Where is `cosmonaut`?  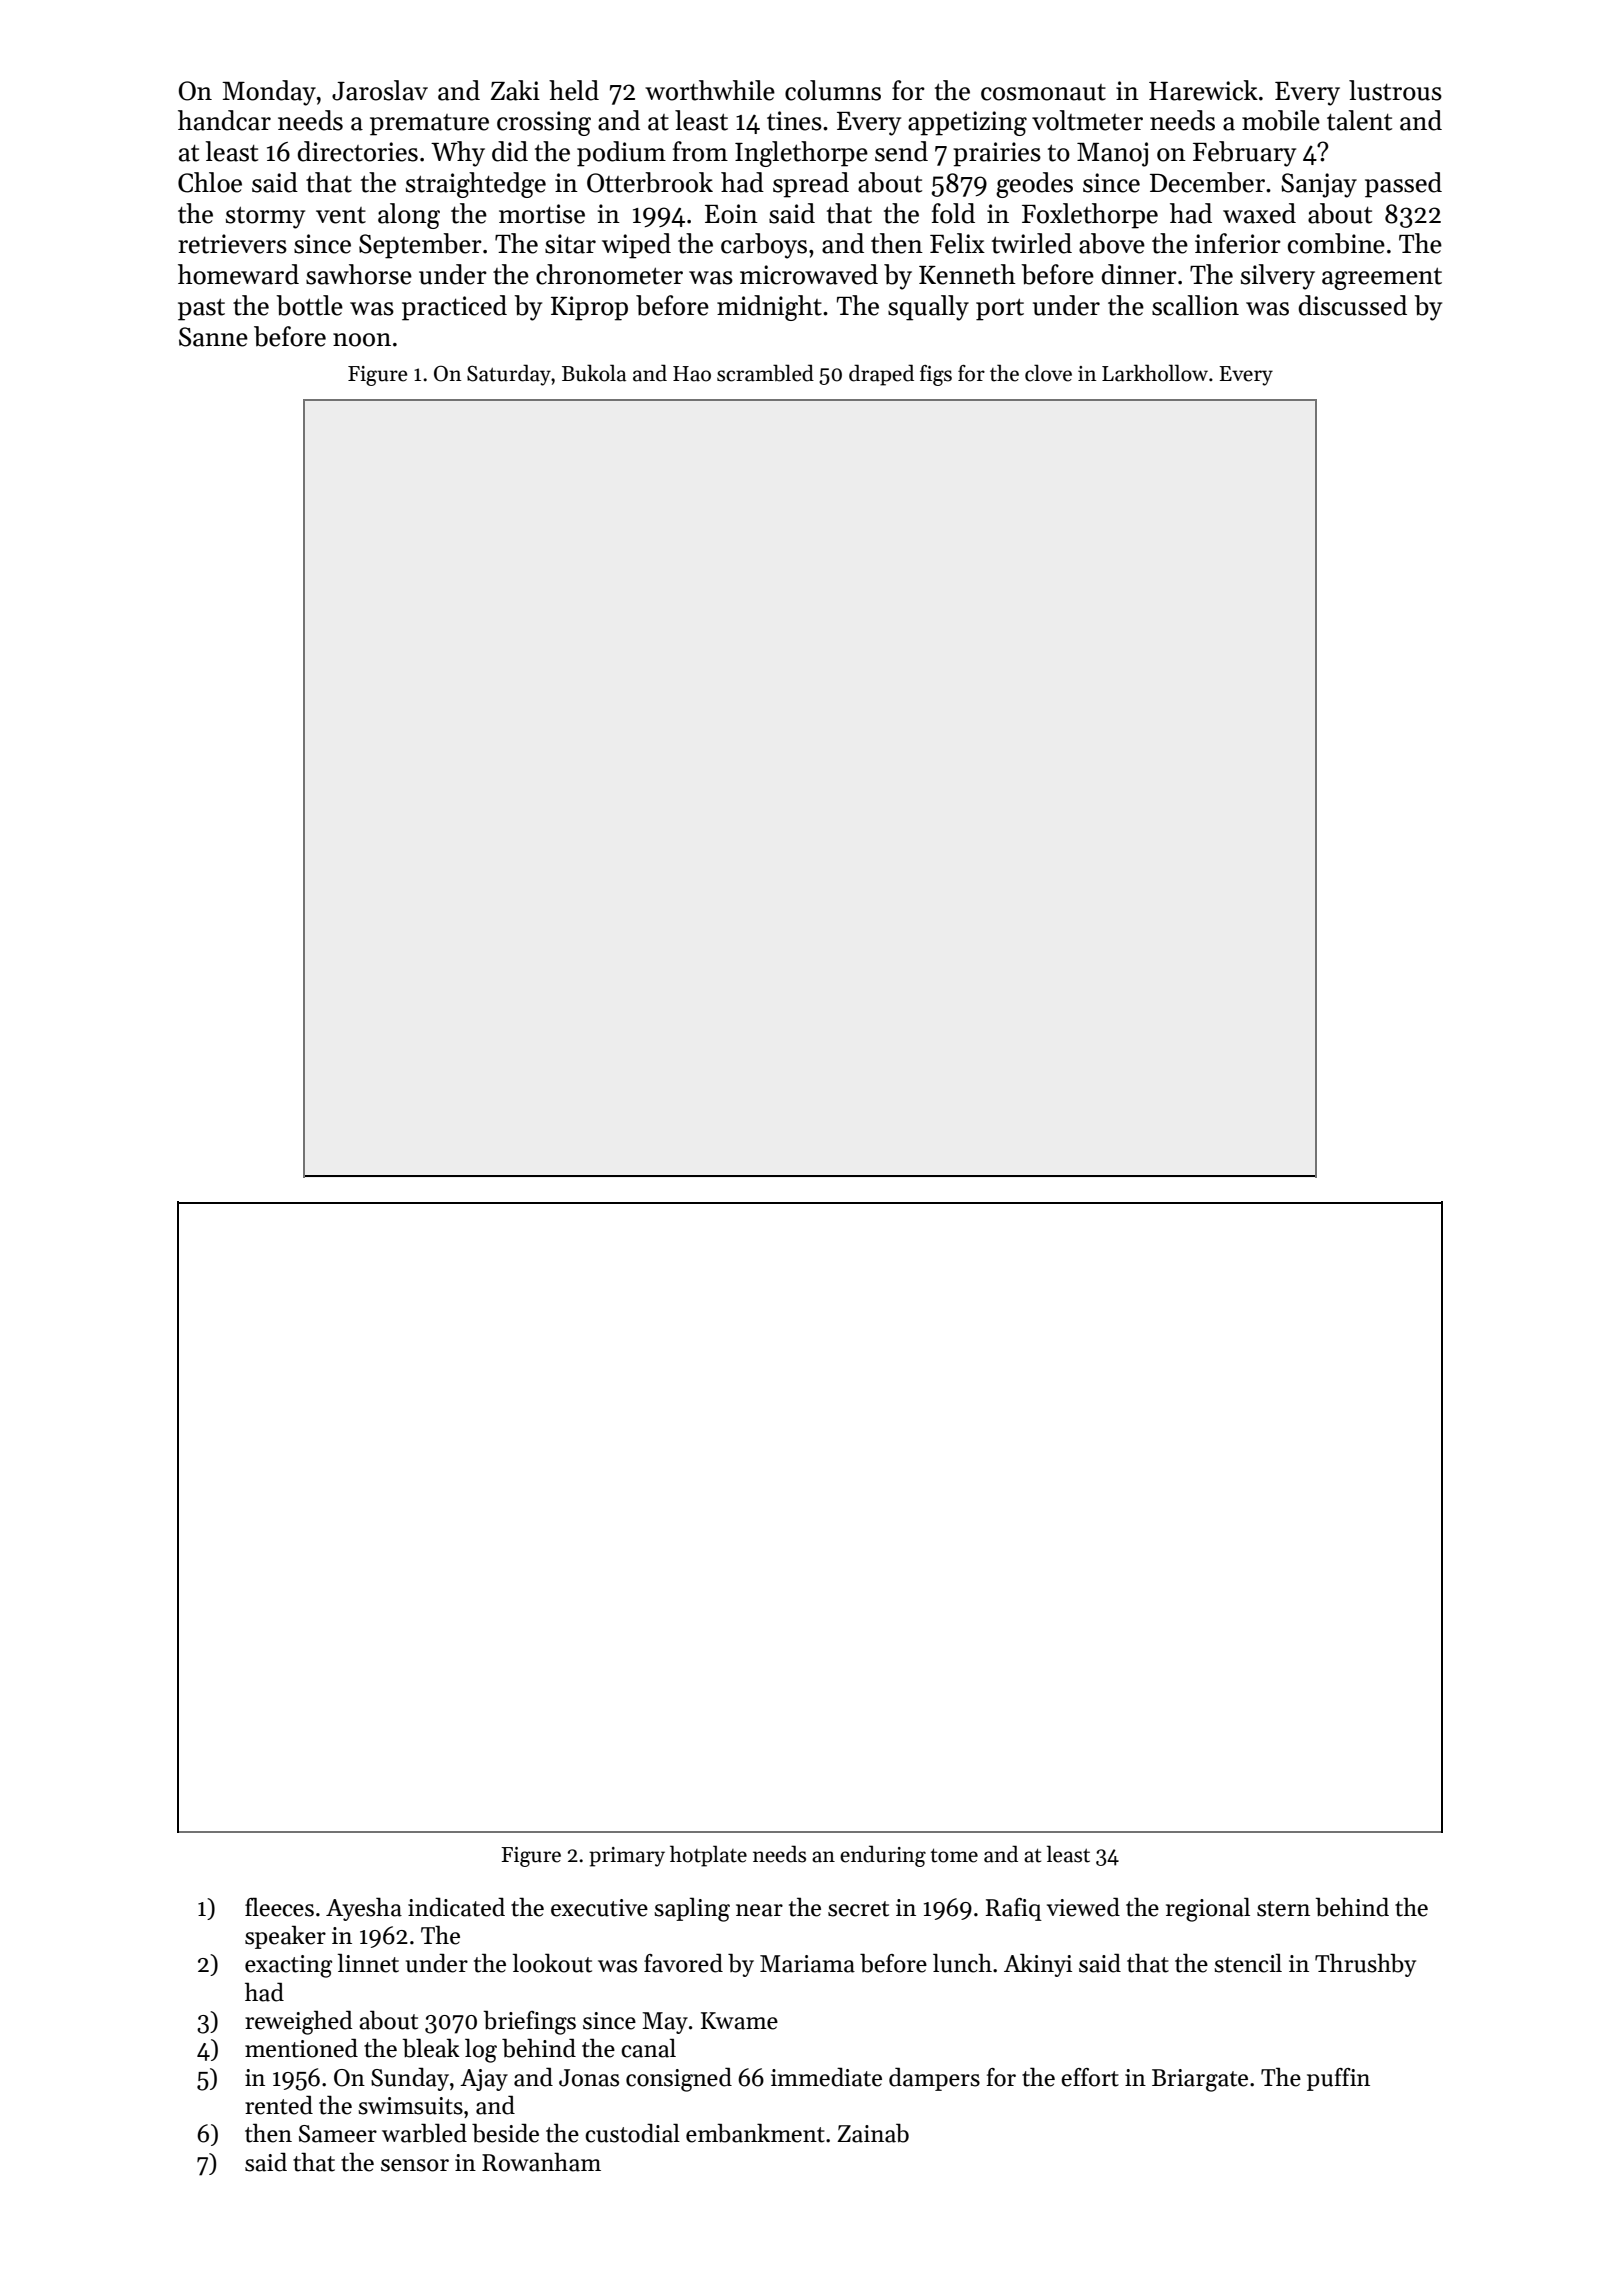 cosmonaut is located at coordinates (1043, 92).
